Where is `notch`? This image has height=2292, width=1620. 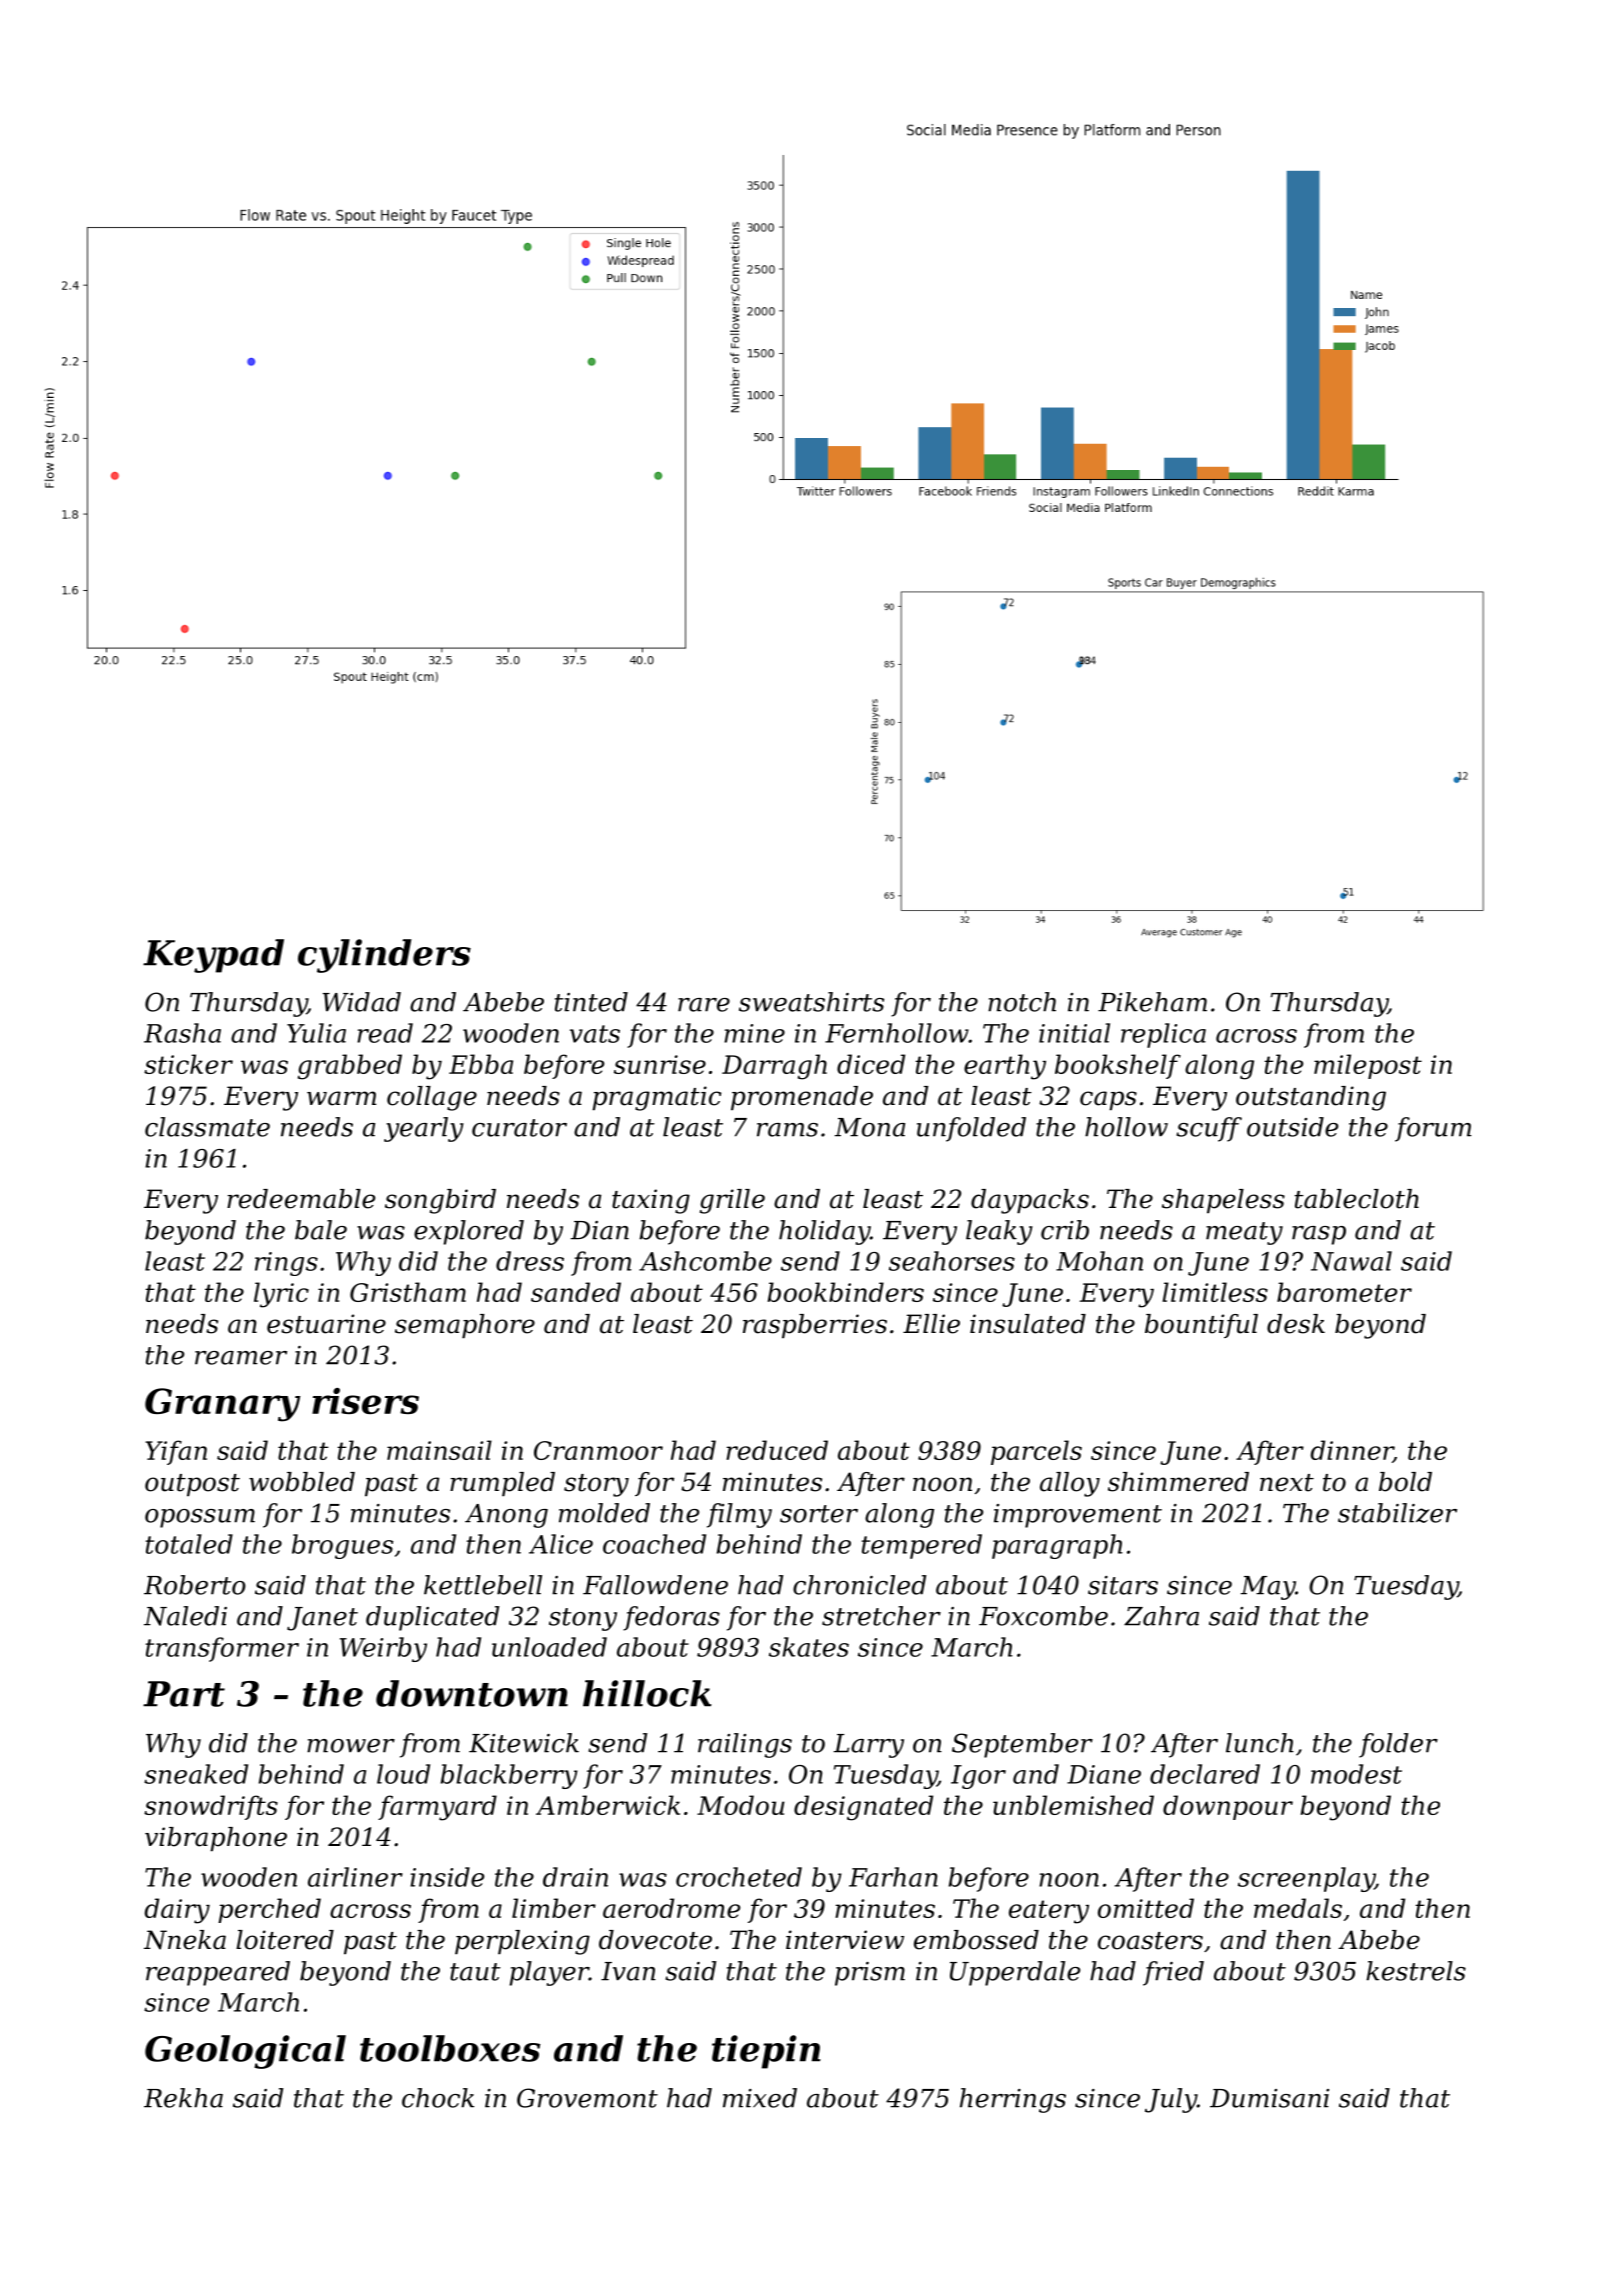
notch is located at coordinates (1022, 1002).
